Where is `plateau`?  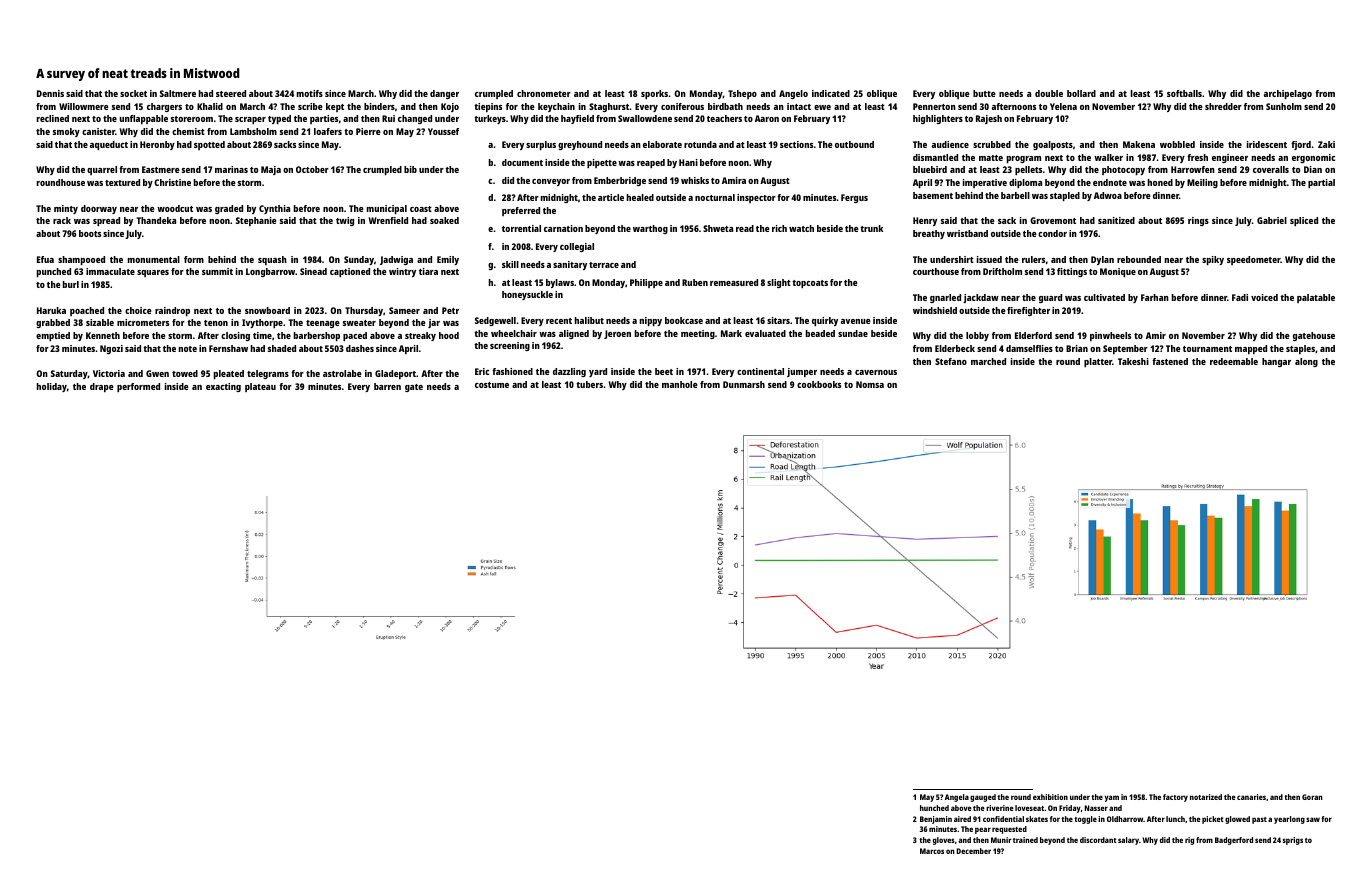
plateau is located at coordinates (260, 387).
